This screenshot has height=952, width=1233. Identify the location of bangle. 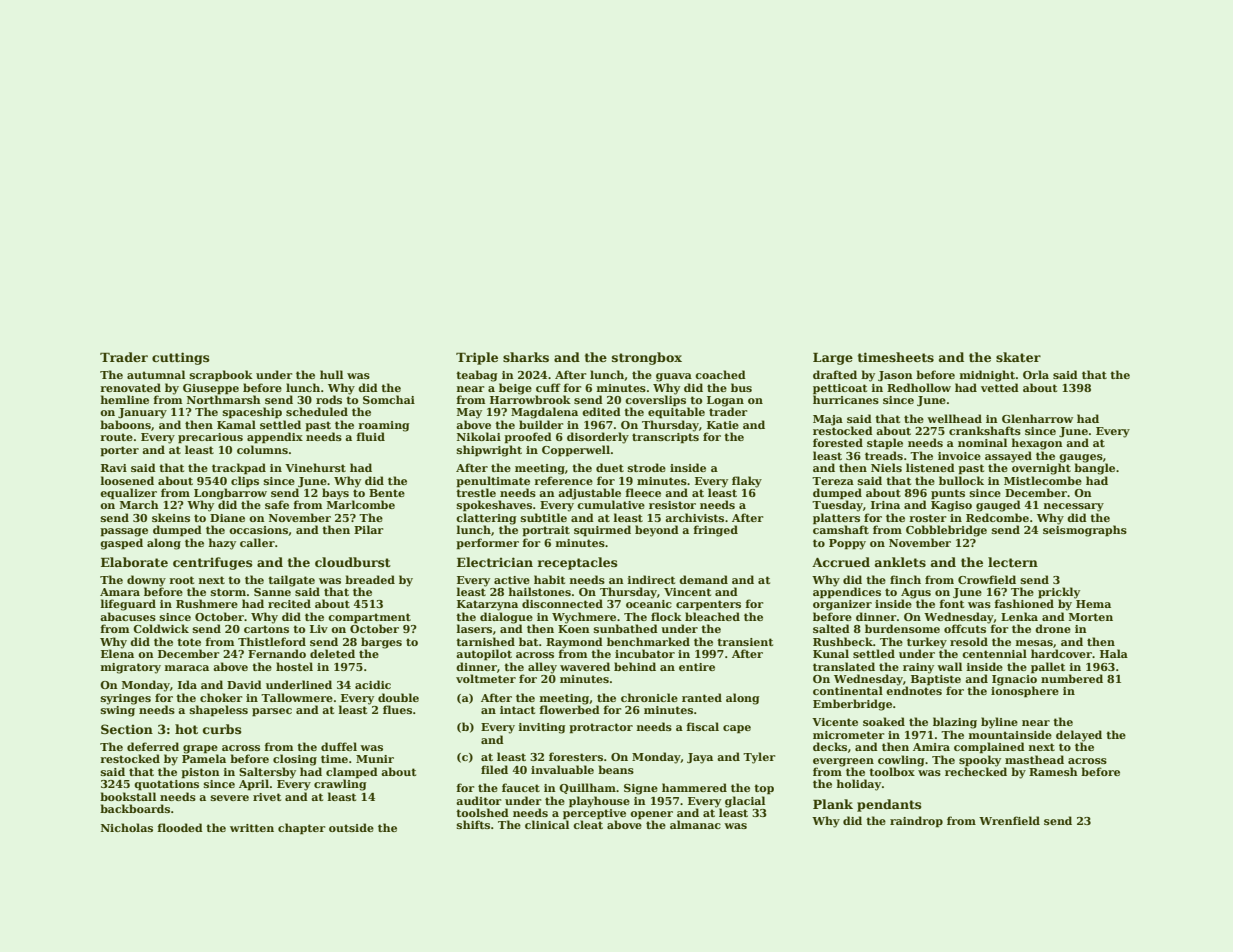
(1094, 469).
